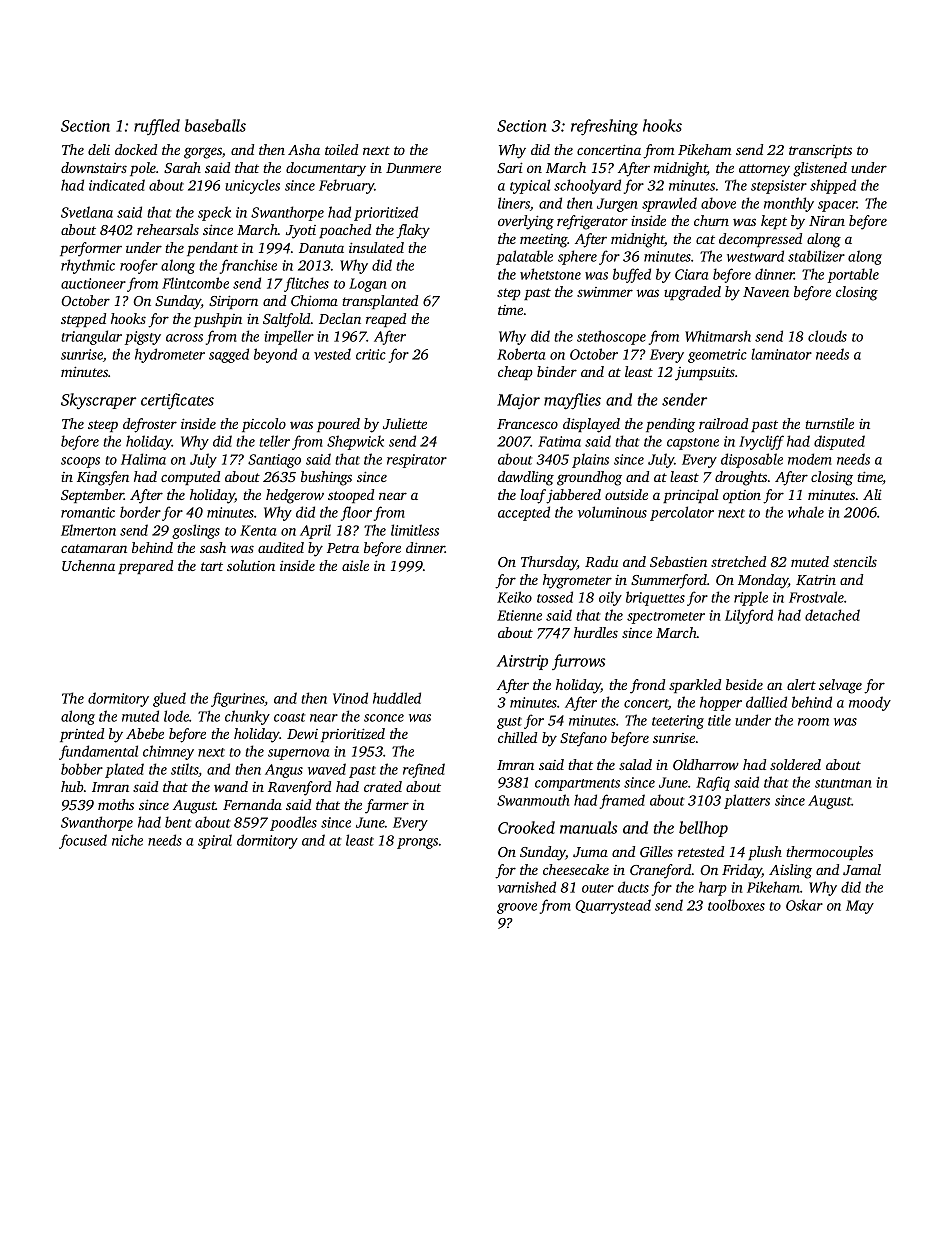 The height and width of the screenshot is (1233, 952). Describe the element at coordinates (827, 336) in the screenshot. I see `clouds` at that location.
